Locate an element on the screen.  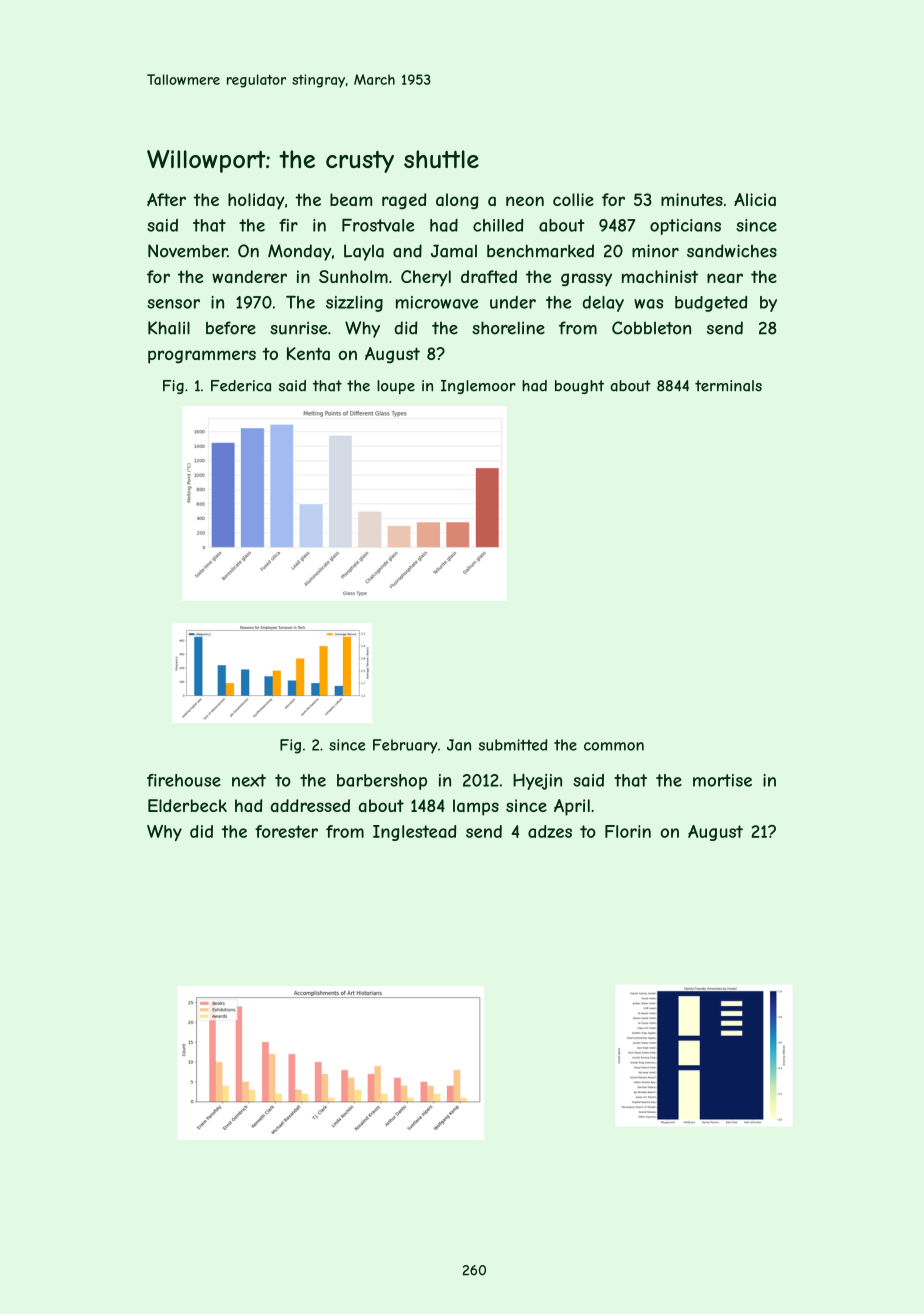
machinist is located at coordinates (660, 276).
